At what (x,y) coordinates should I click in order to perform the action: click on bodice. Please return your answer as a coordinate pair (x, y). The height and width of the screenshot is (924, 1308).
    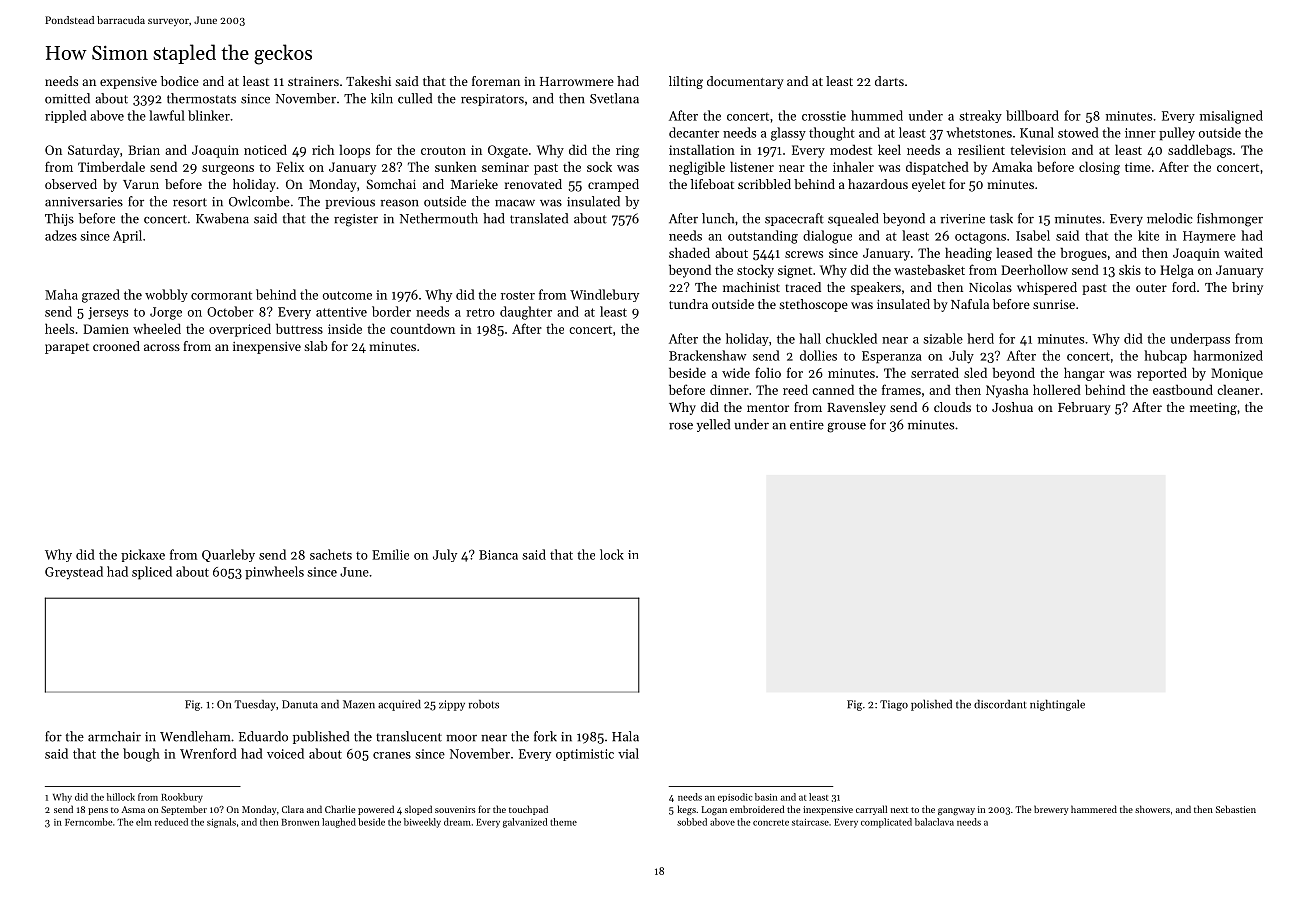
    Looking at the image, I should click on (180, 81).
